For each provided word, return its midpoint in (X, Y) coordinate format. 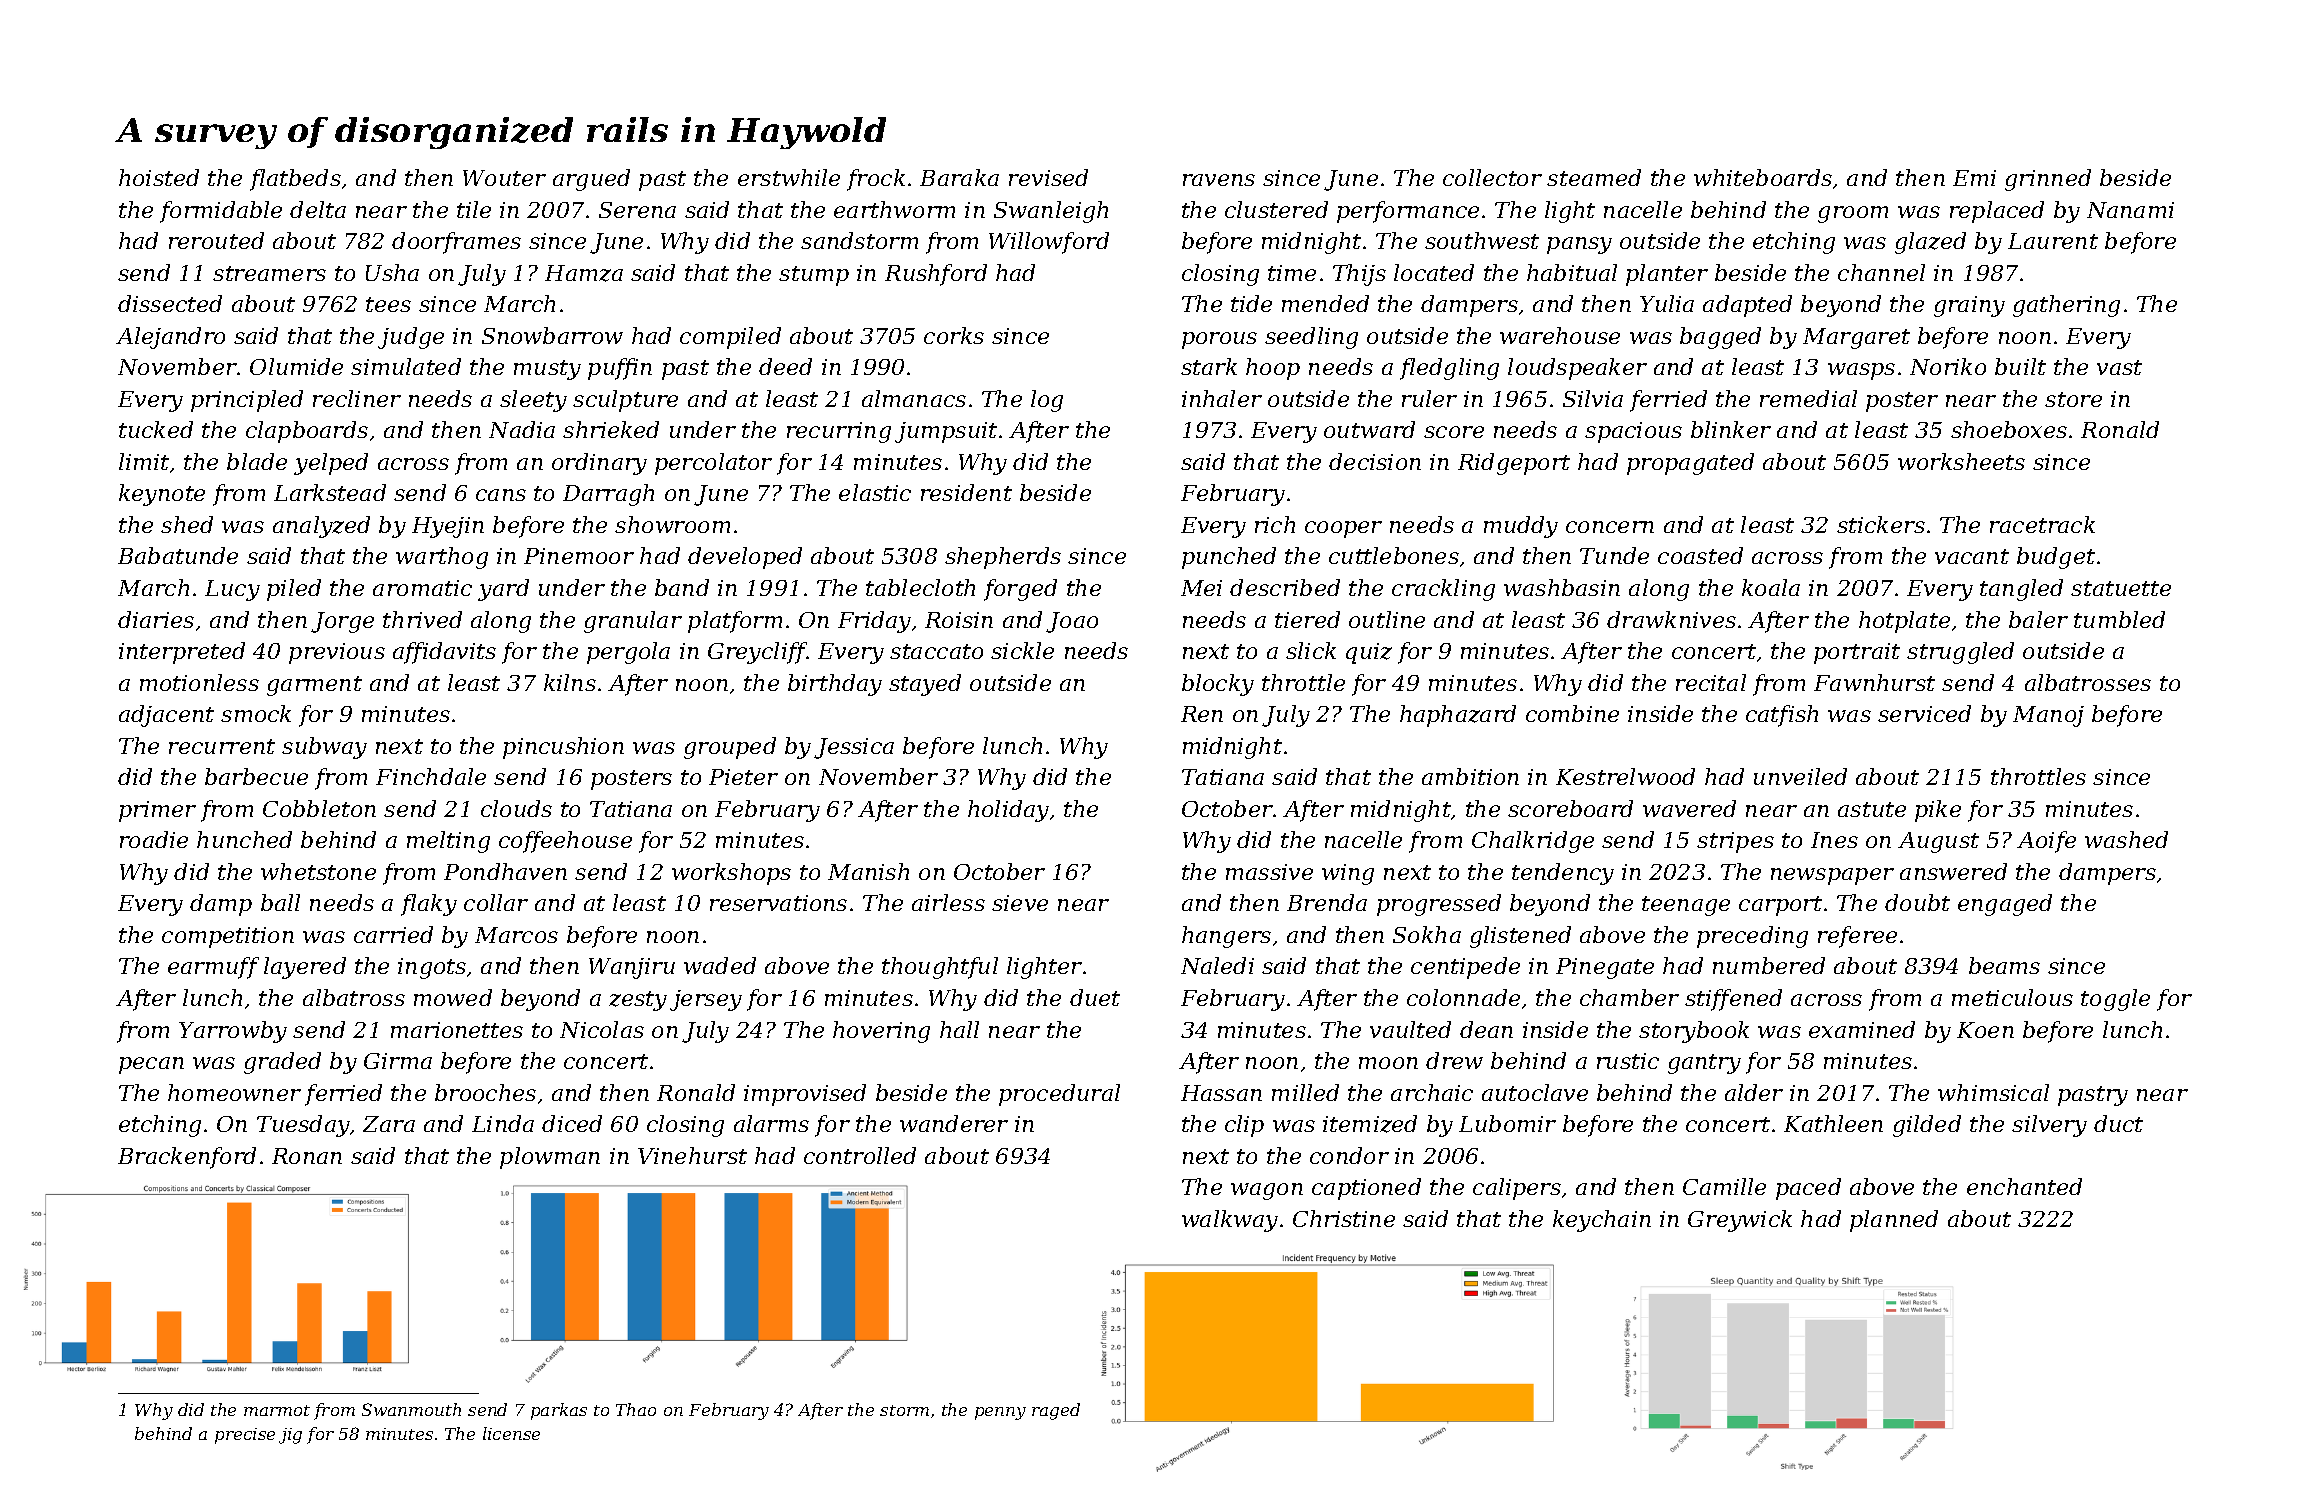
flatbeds (295, 180)
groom (1853, 214)
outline (1387, 619)
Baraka (959, 177)
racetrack (2042, 524)
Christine (1344, 1218)
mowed (453, 997)
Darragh (608, 495)
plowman (550, 1158)
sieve (1020, 903)
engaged (2005, 905)
